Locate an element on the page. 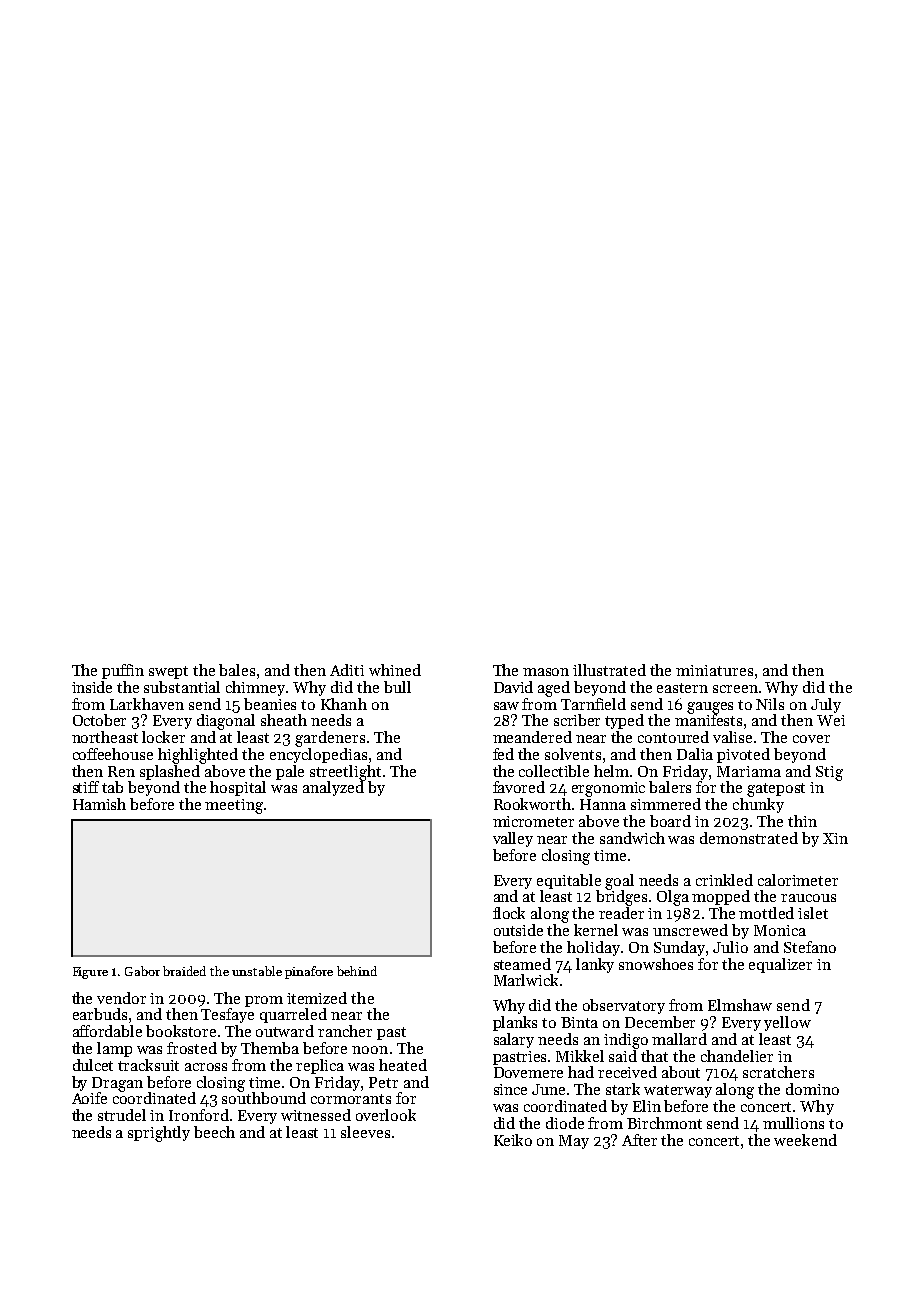 The height and width of the page is (1311, 924). puffin is located at coordinates (123, 671).
